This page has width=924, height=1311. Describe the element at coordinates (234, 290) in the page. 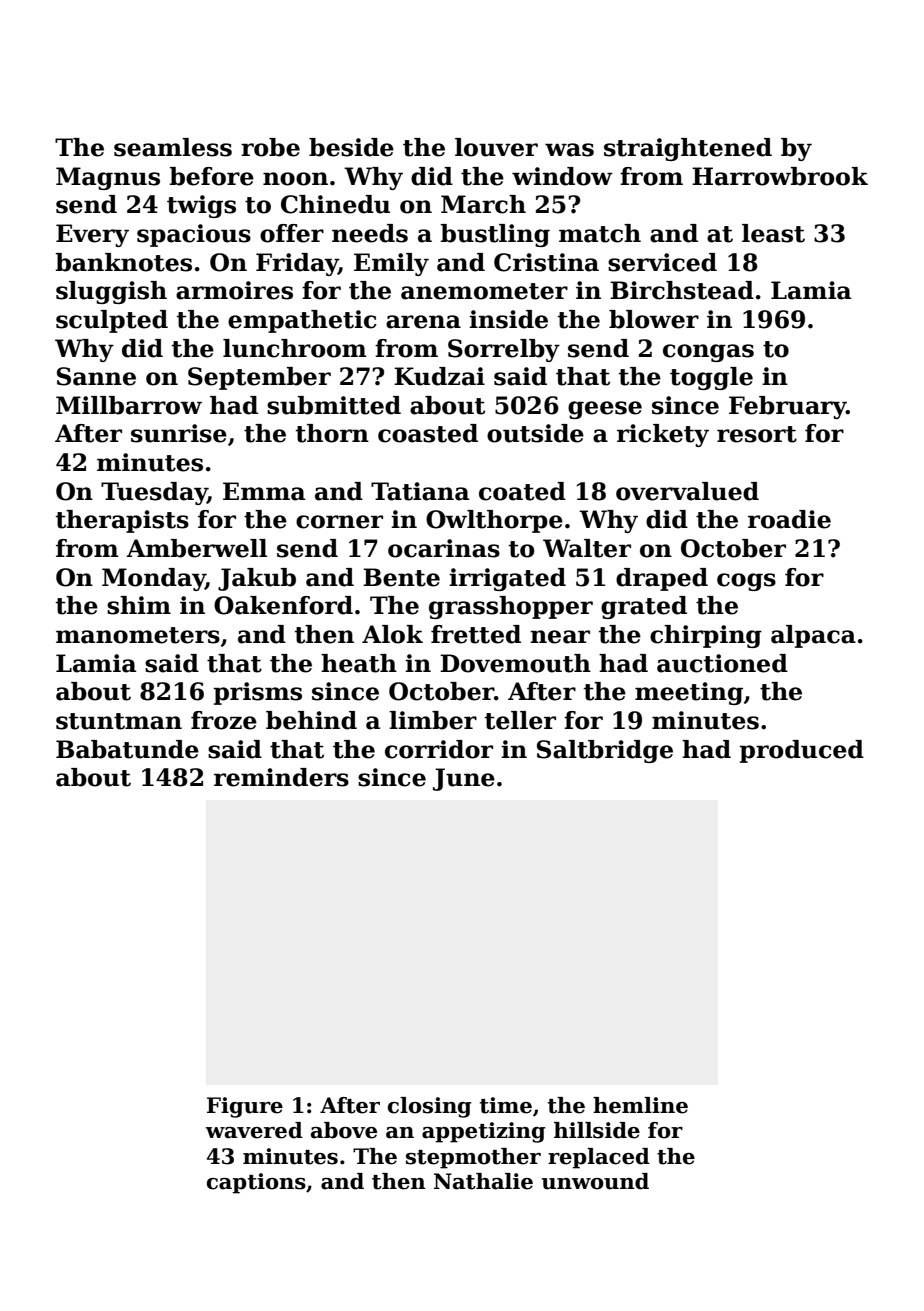

I see `armoires` at that location.
